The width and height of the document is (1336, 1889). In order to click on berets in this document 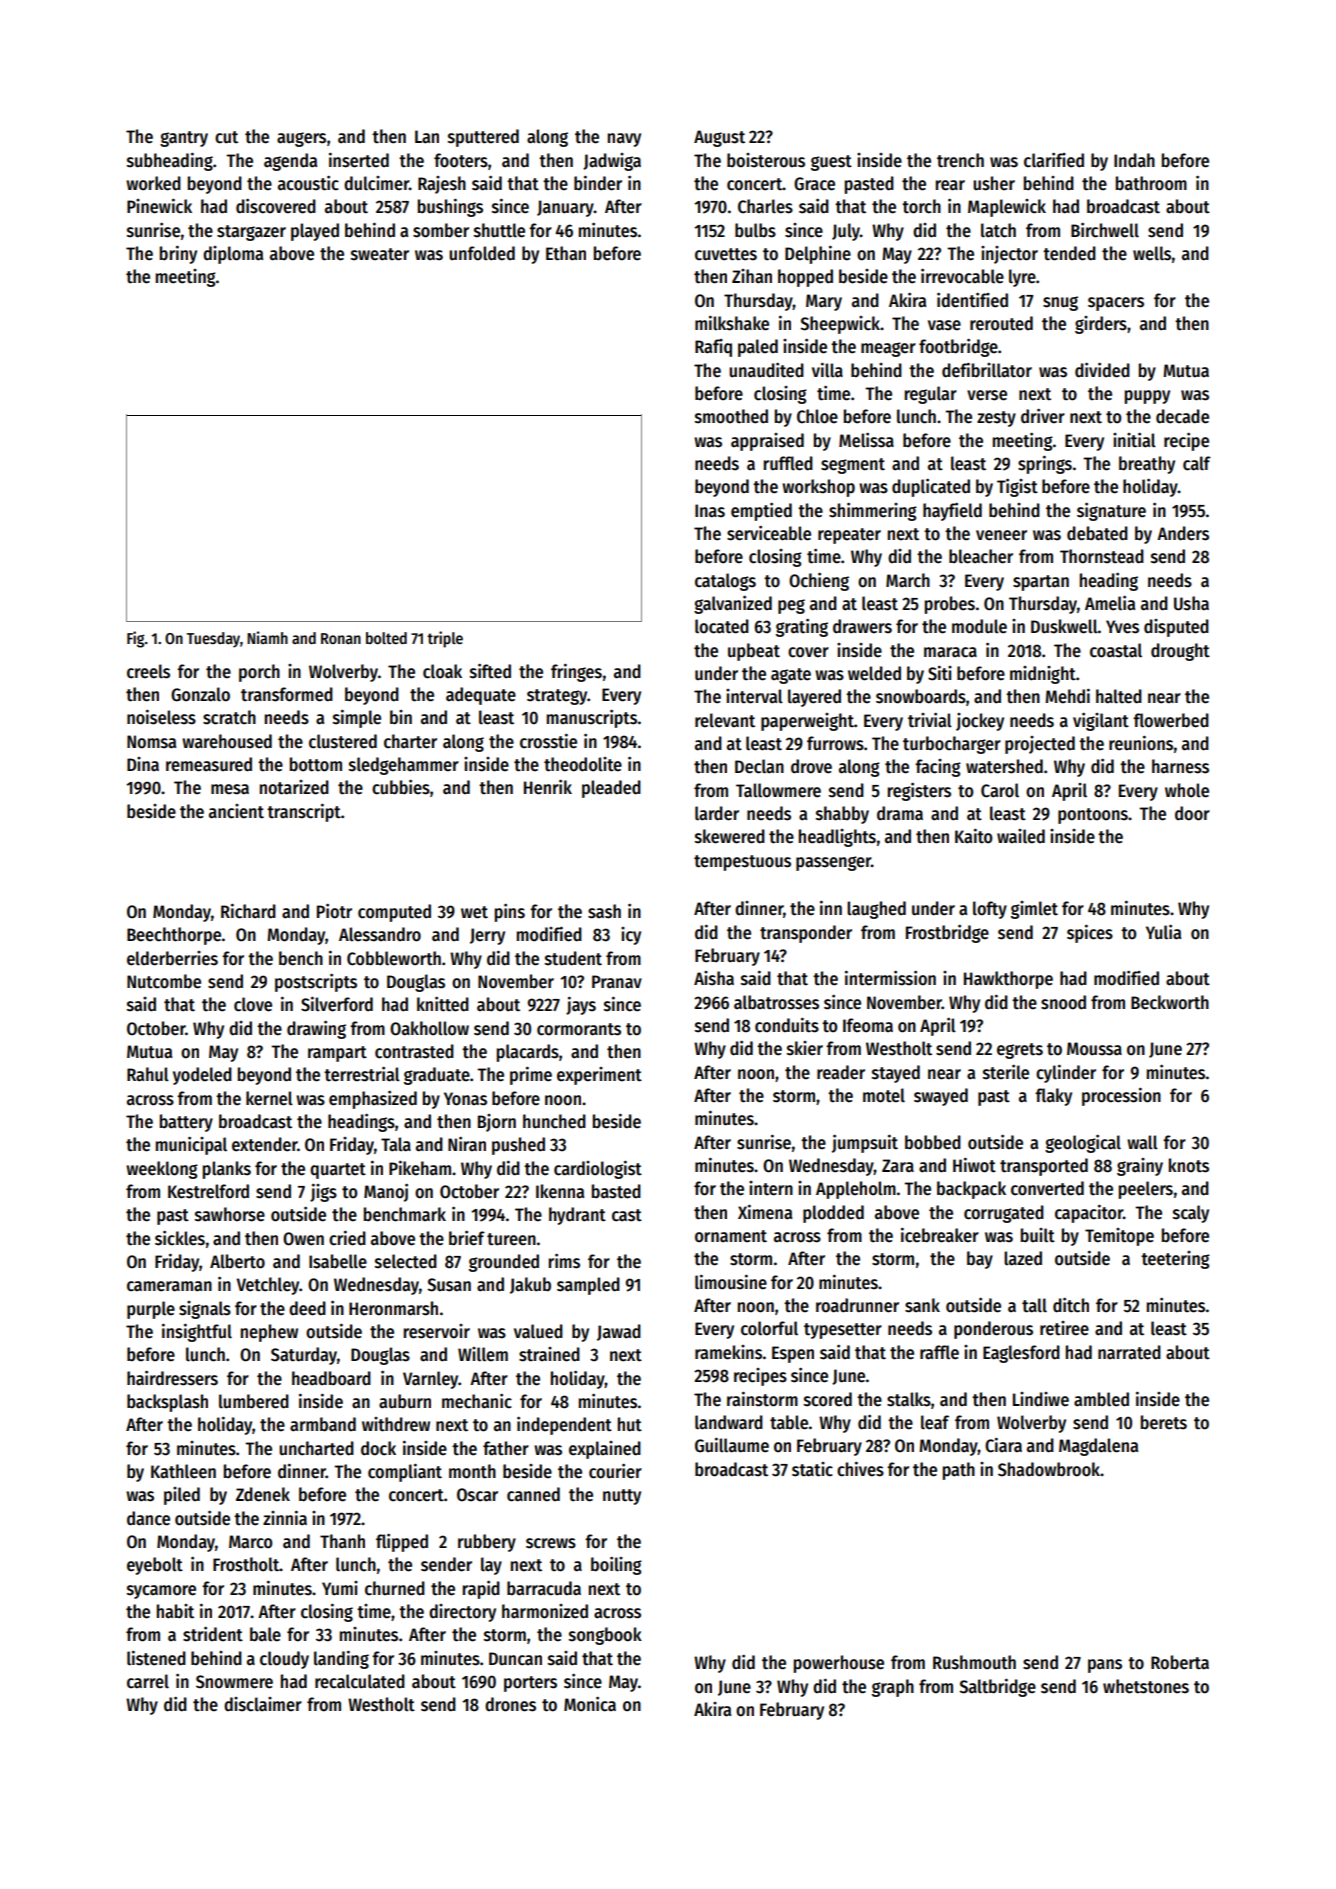, I will do `click(1164, 1422)`.
